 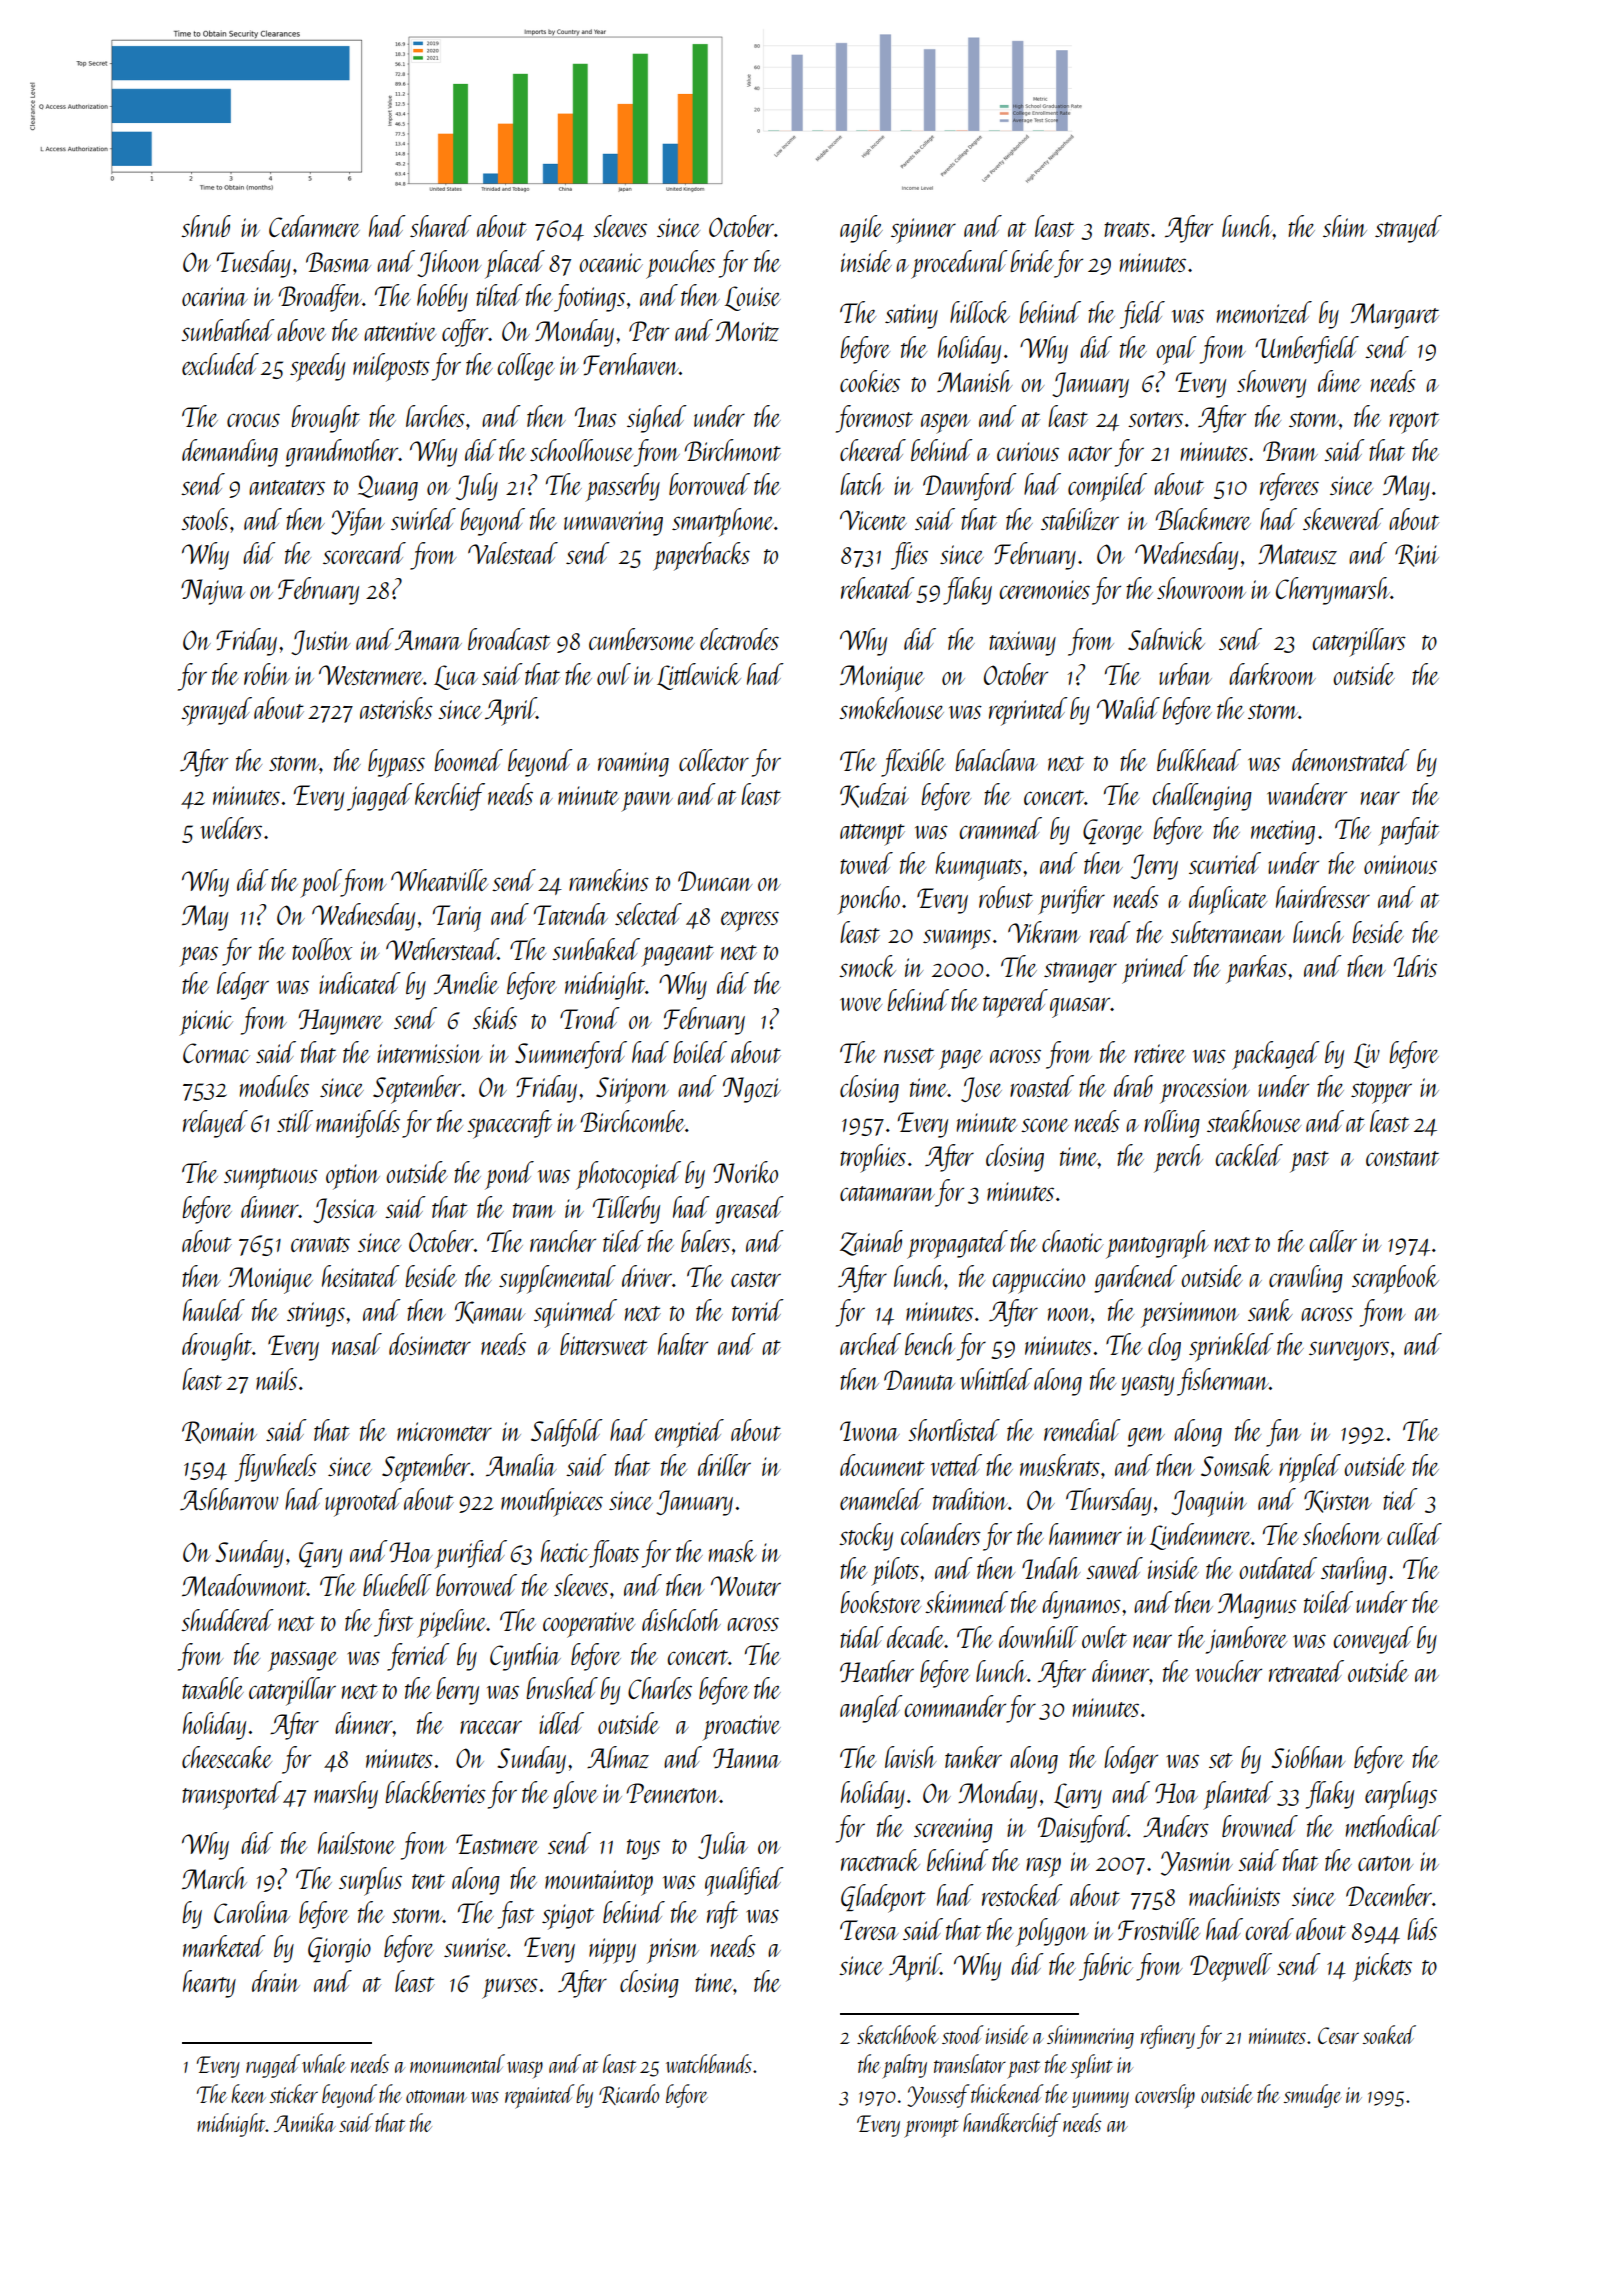 What do you see at coordinates (1395, 1279) in the page?
I see `scrapbook` at bounding box center [1395, 1279].
